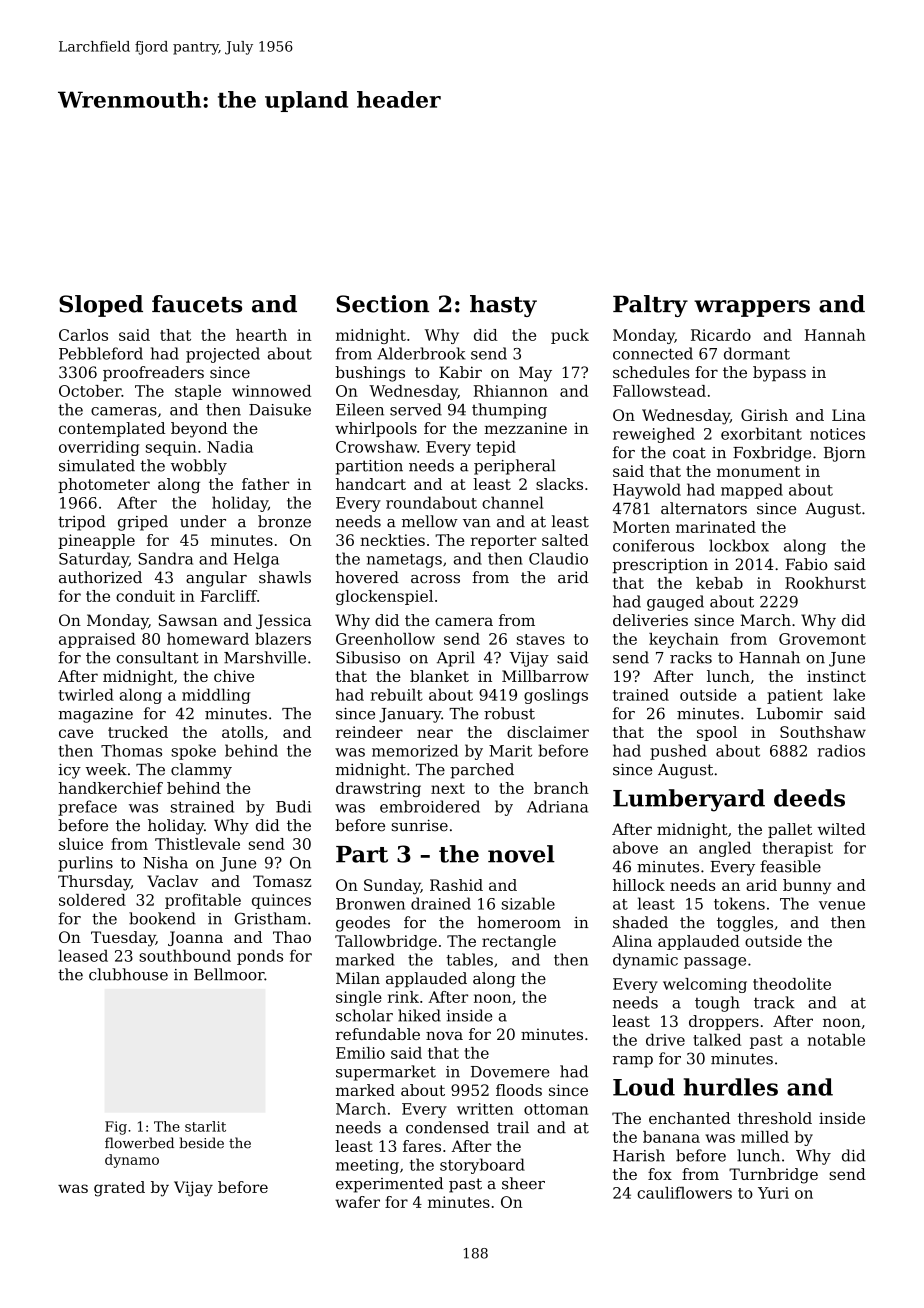 The height and width of the image is (1308, 924). Describe the element at coordinates (456, 659) in the image. I see `April` at that location.
